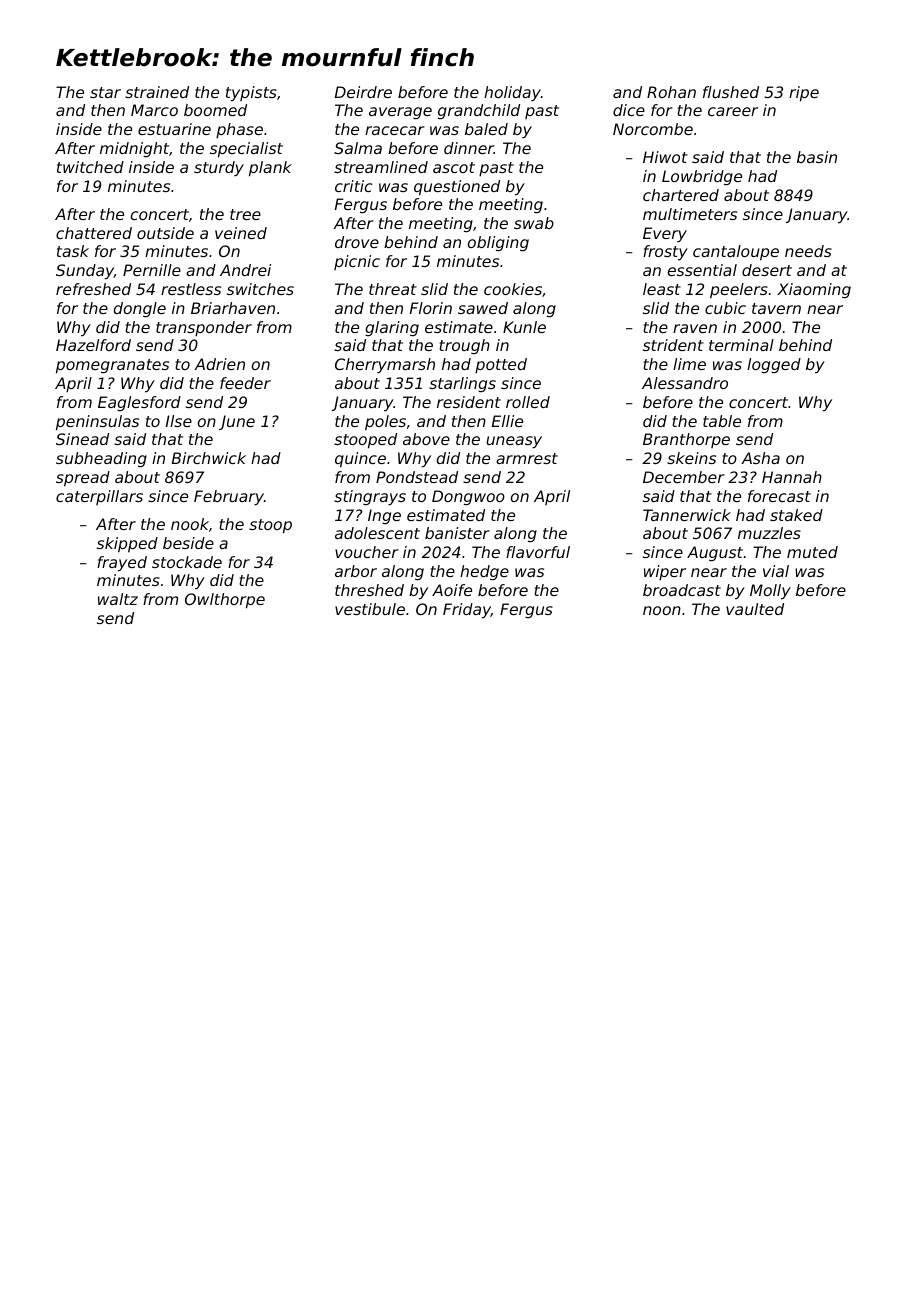  What do you see at coordinates (512, 93) in the screenshot?
I see `holiday` at bounding box center [512, 93].
